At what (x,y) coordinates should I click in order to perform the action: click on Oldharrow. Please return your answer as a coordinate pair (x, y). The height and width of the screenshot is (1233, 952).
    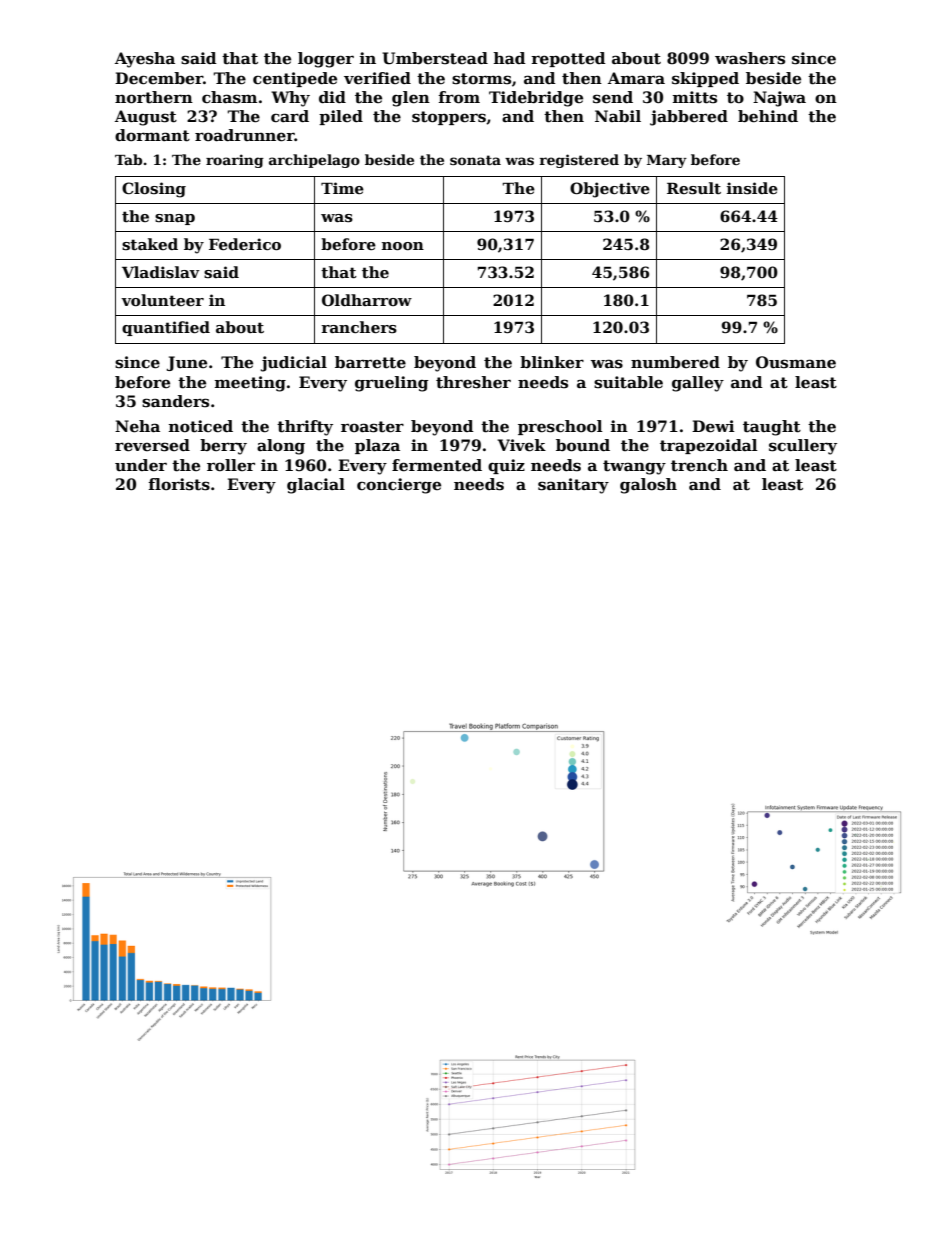
    Looking at the image, I should click on (367, 300).
